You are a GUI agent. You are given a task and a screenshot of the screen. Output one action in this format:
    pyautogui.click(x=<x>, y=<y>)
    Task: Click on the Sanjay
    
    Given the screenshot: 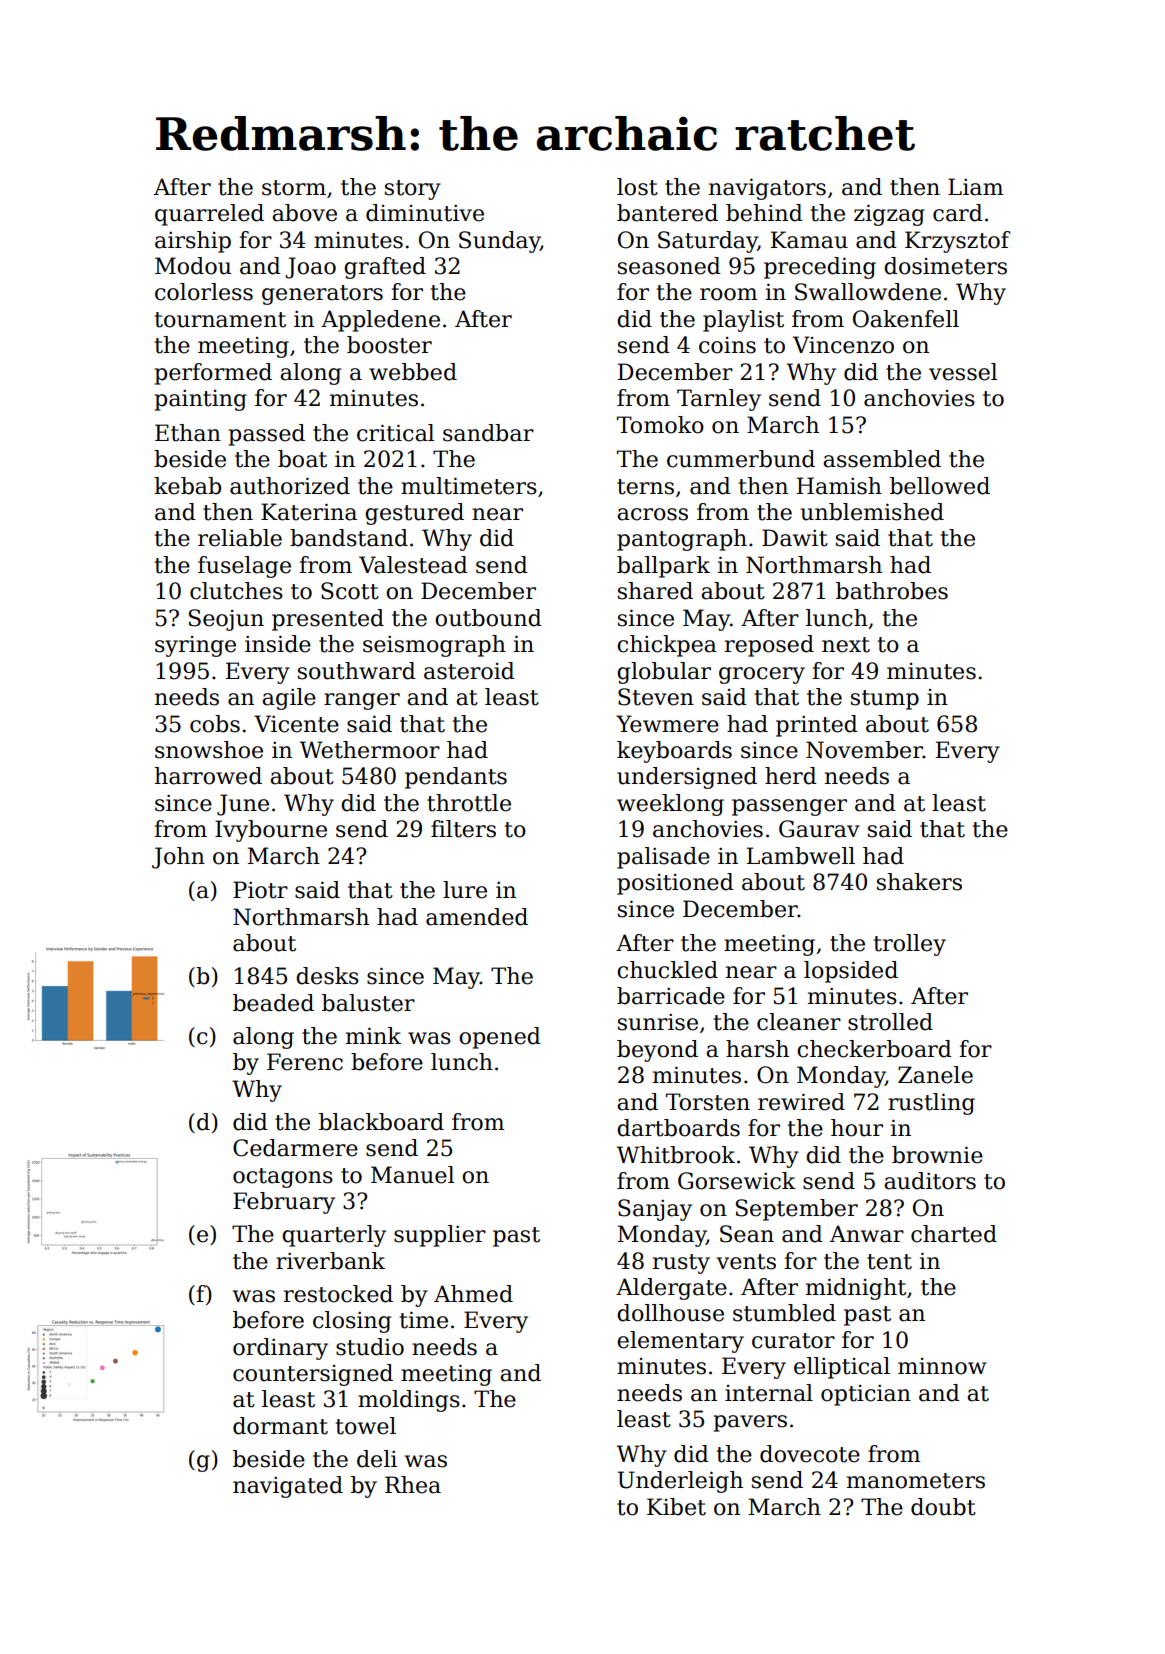 What is the action you would take?
    pyautogui.click(x=655, y=1210)
